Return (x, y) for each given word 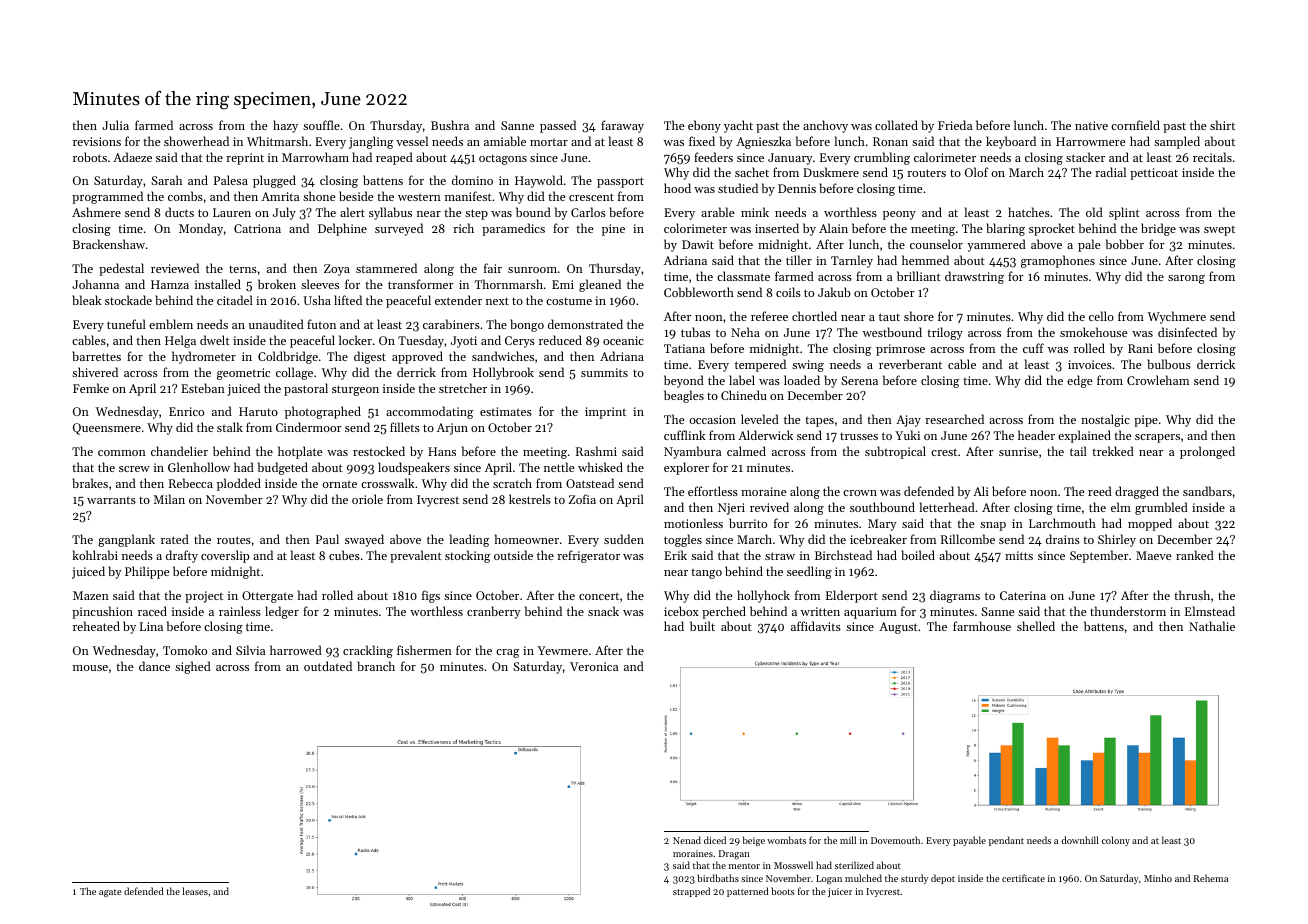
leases (195, 891)
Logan (829, 879)
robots (90, 157)
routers (926, 173)
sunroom (532, 270)
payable (969, 841)
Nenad (687, 840)
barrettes (96, 356)
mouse (90, 668)
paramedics (513, 229)
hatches (1029, 212)
